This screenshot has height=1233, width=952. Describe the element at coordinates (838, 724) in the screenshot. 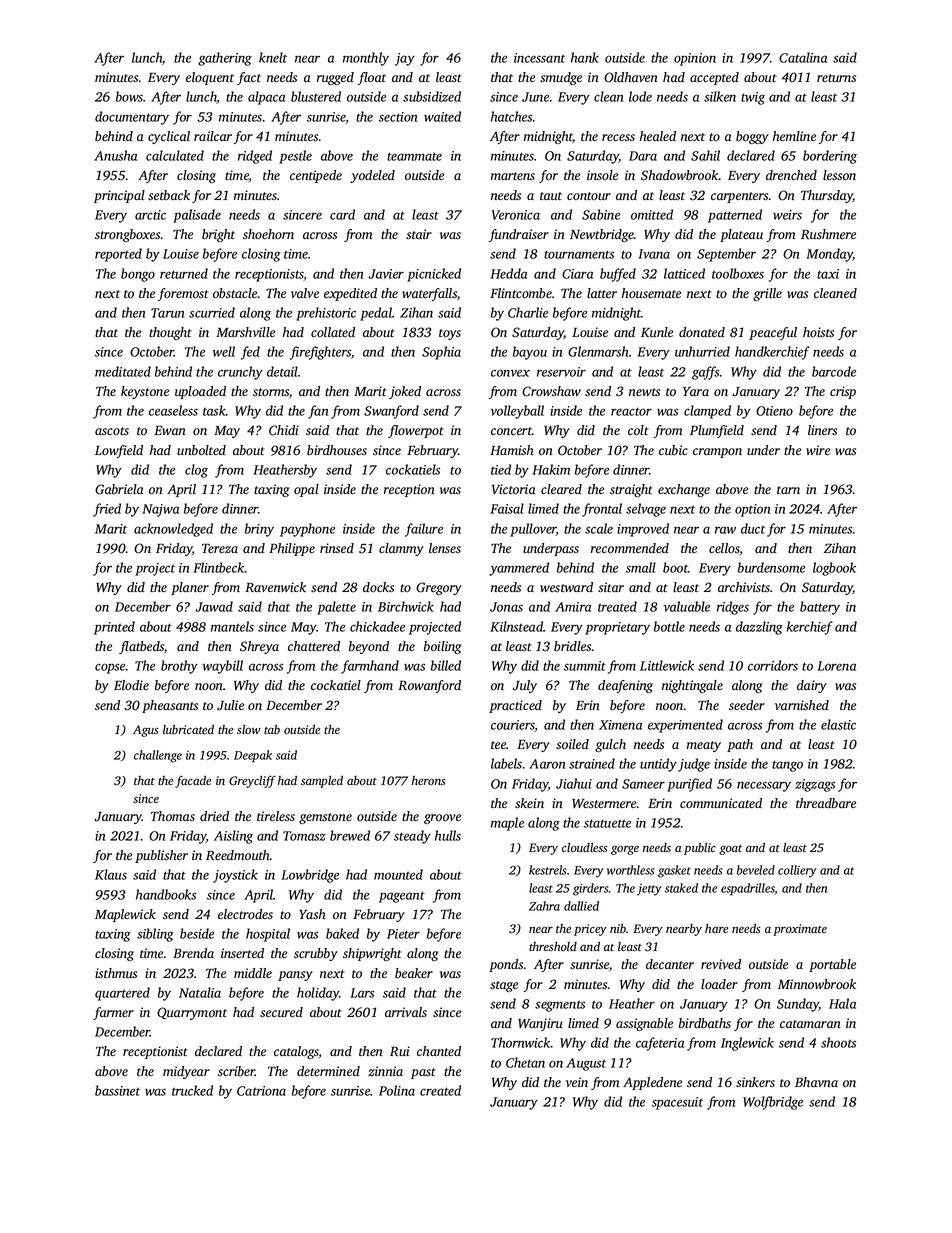

I see `elastic` at that location.
